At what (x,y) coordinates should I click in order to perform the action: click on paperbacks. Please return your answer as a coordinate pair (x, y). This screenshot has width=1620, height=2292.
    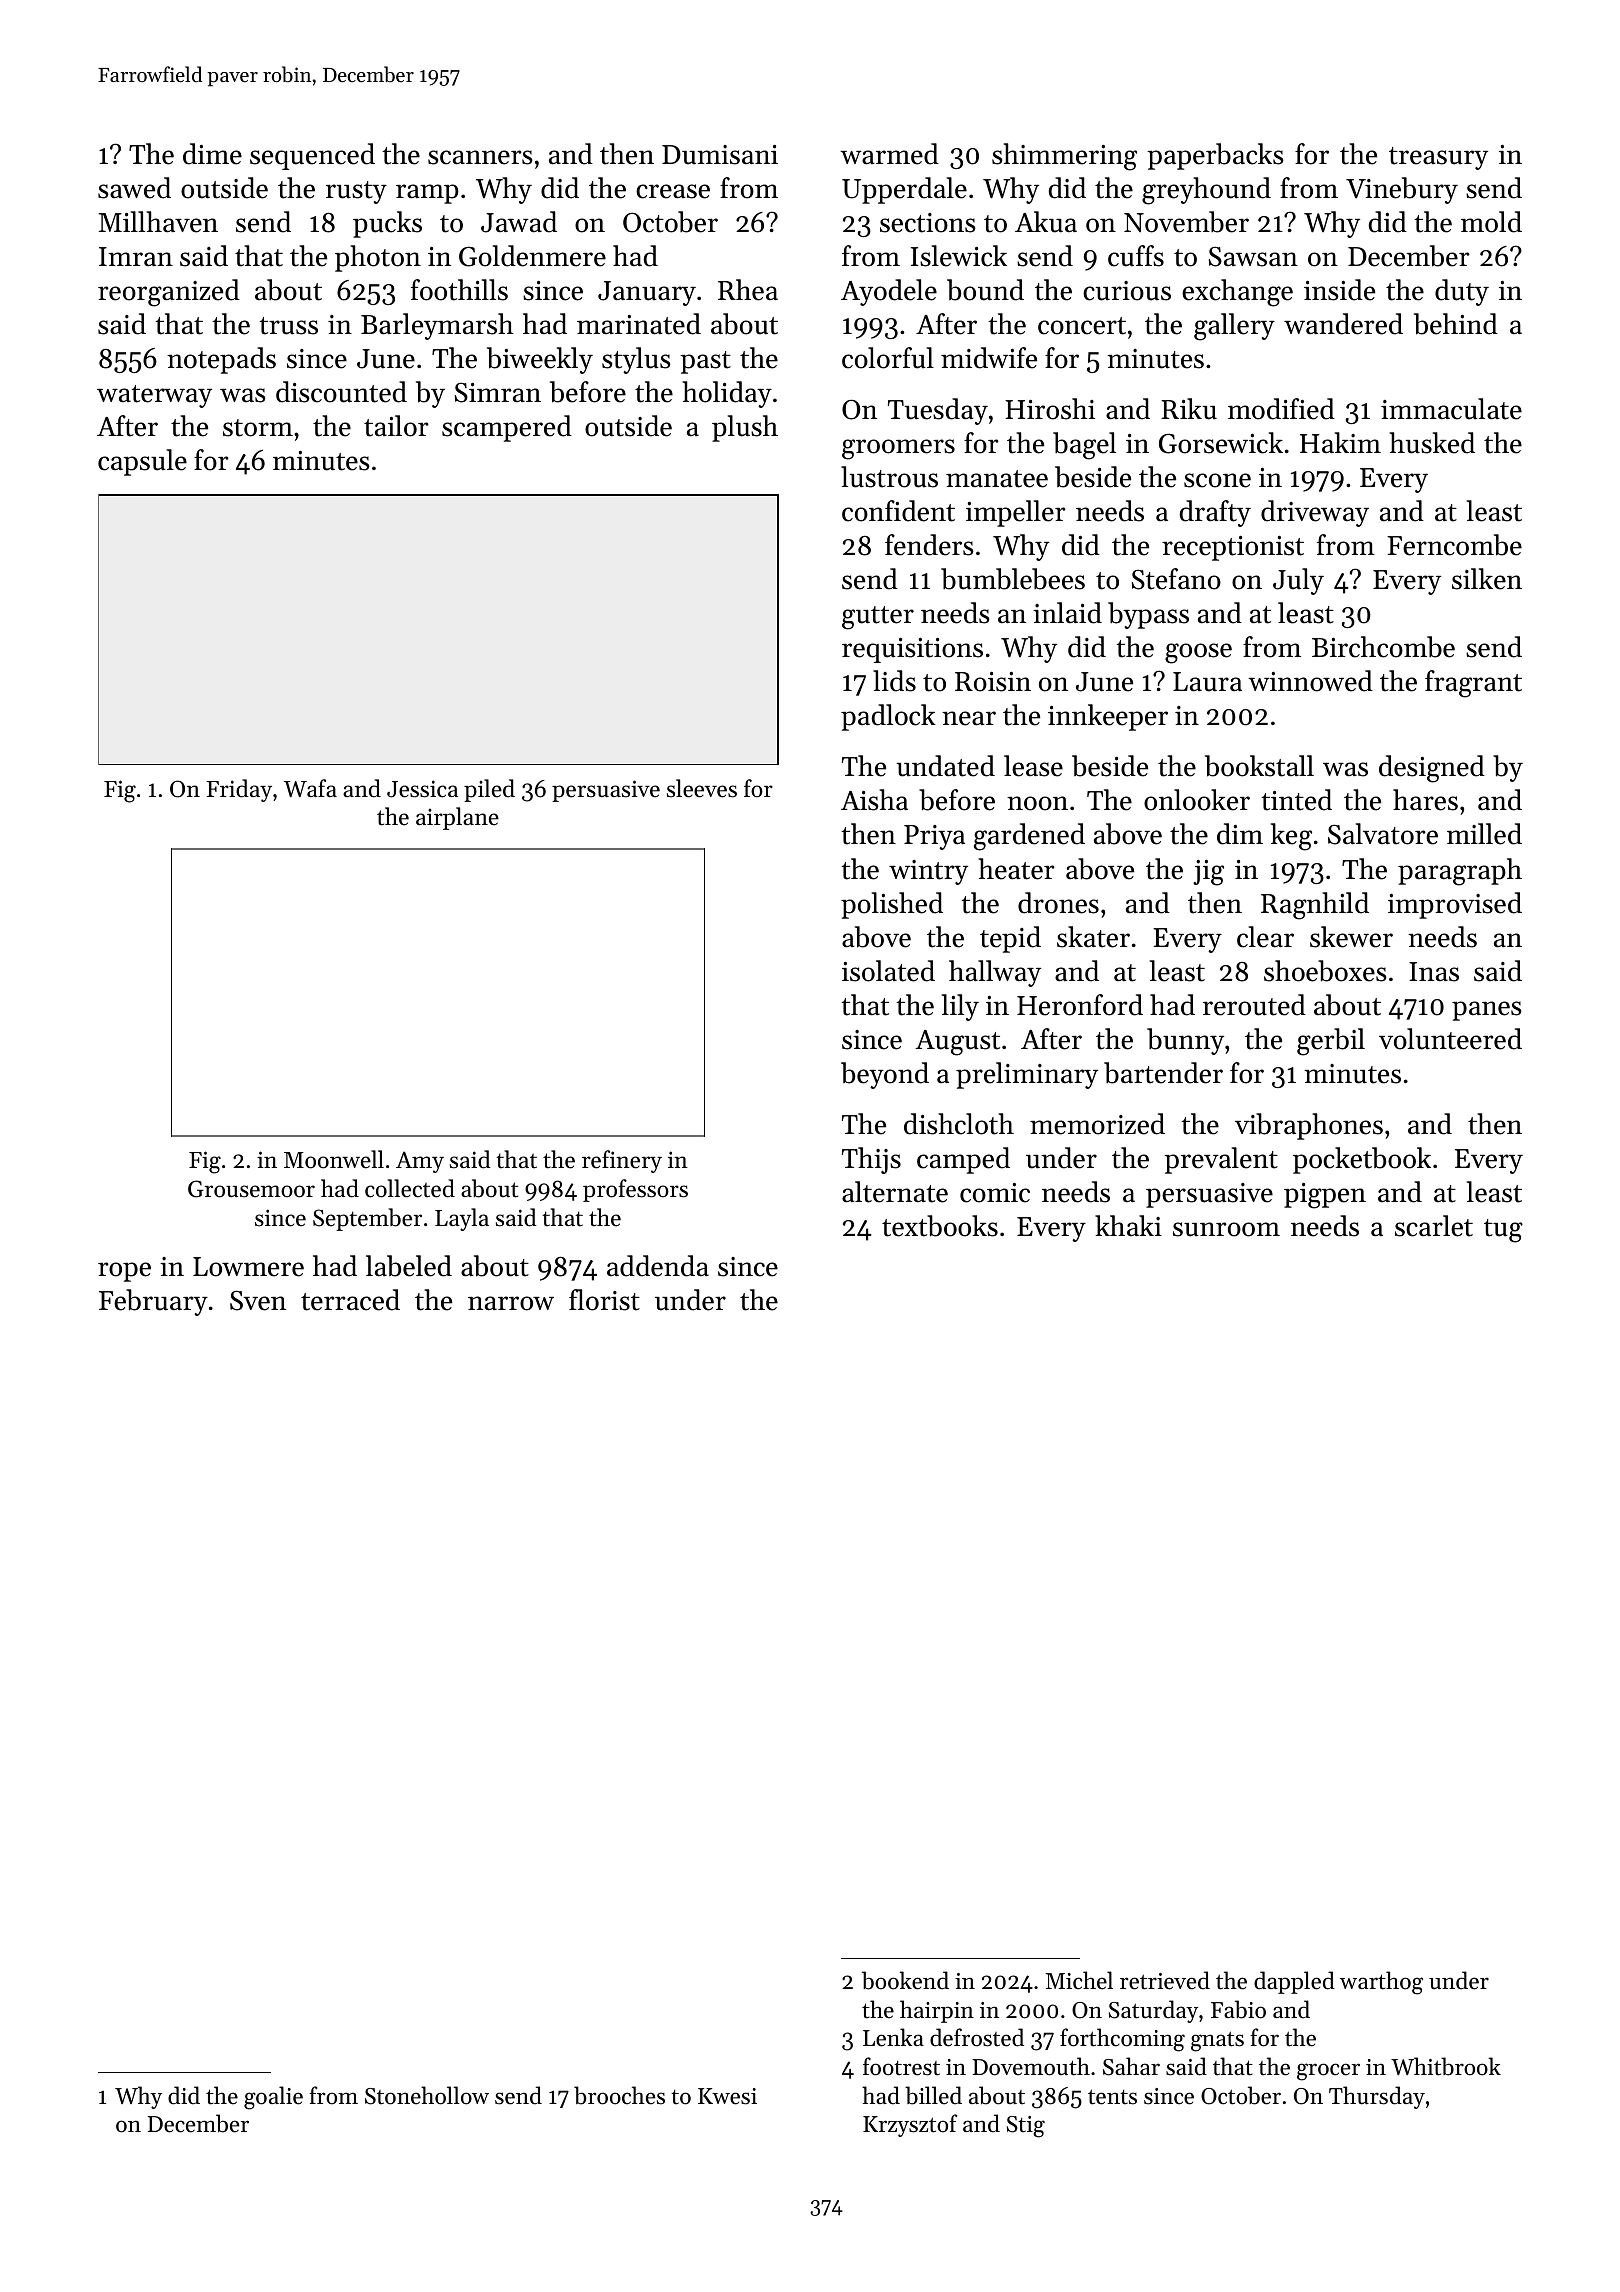
    Looking at the image, I should click on (1215, 156).
